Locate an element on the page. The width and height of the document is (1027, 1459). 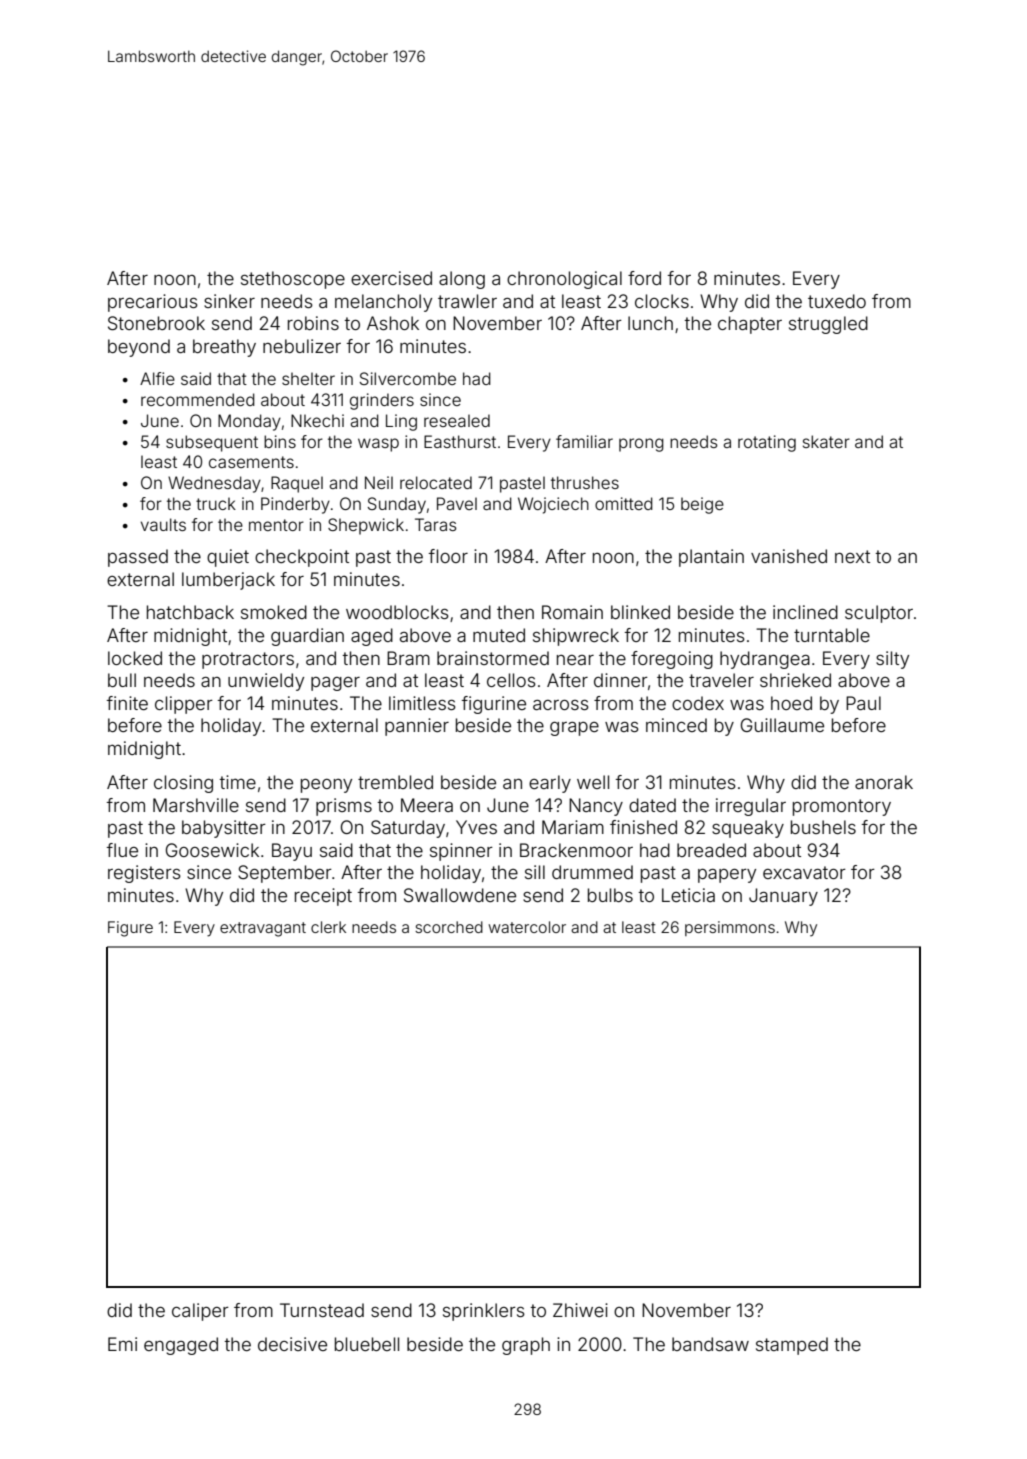
stamped is located at coordinates (792, 1346).
